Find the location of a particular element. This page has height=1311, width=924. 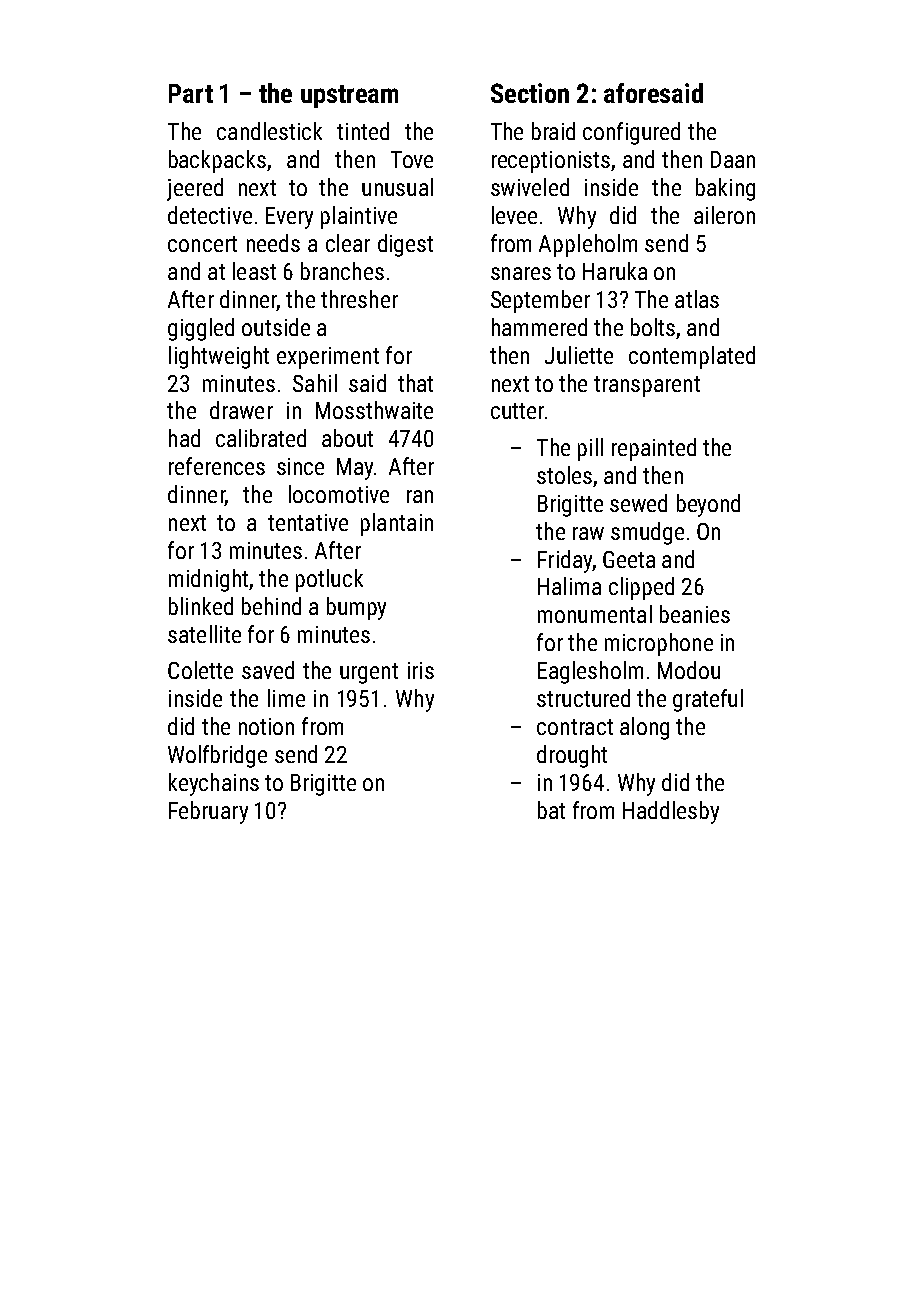

Wolfbridge is located at coordinates (217, 756).
